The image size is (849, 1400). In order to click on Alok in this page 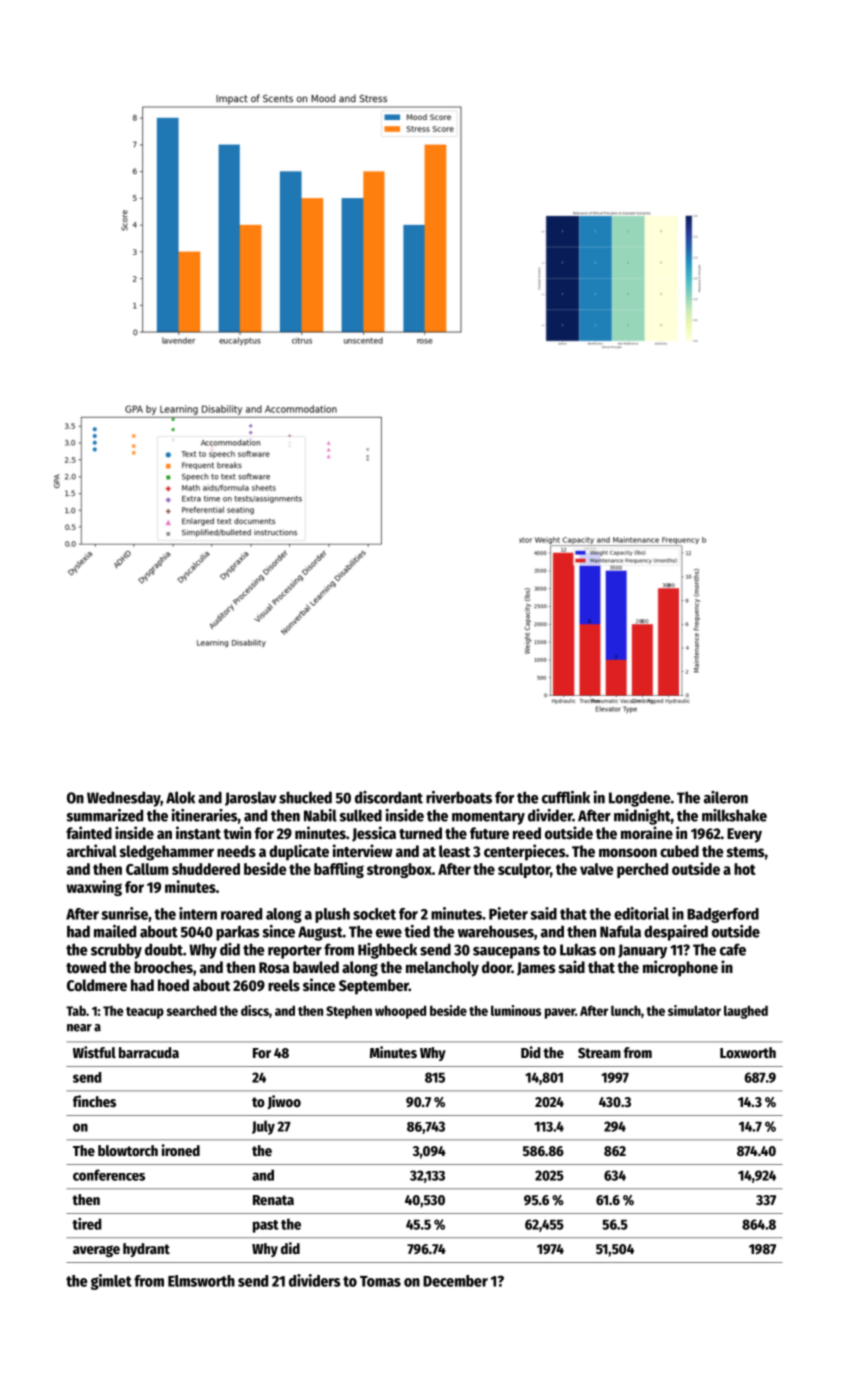, I will do `click(180, 797)`.
